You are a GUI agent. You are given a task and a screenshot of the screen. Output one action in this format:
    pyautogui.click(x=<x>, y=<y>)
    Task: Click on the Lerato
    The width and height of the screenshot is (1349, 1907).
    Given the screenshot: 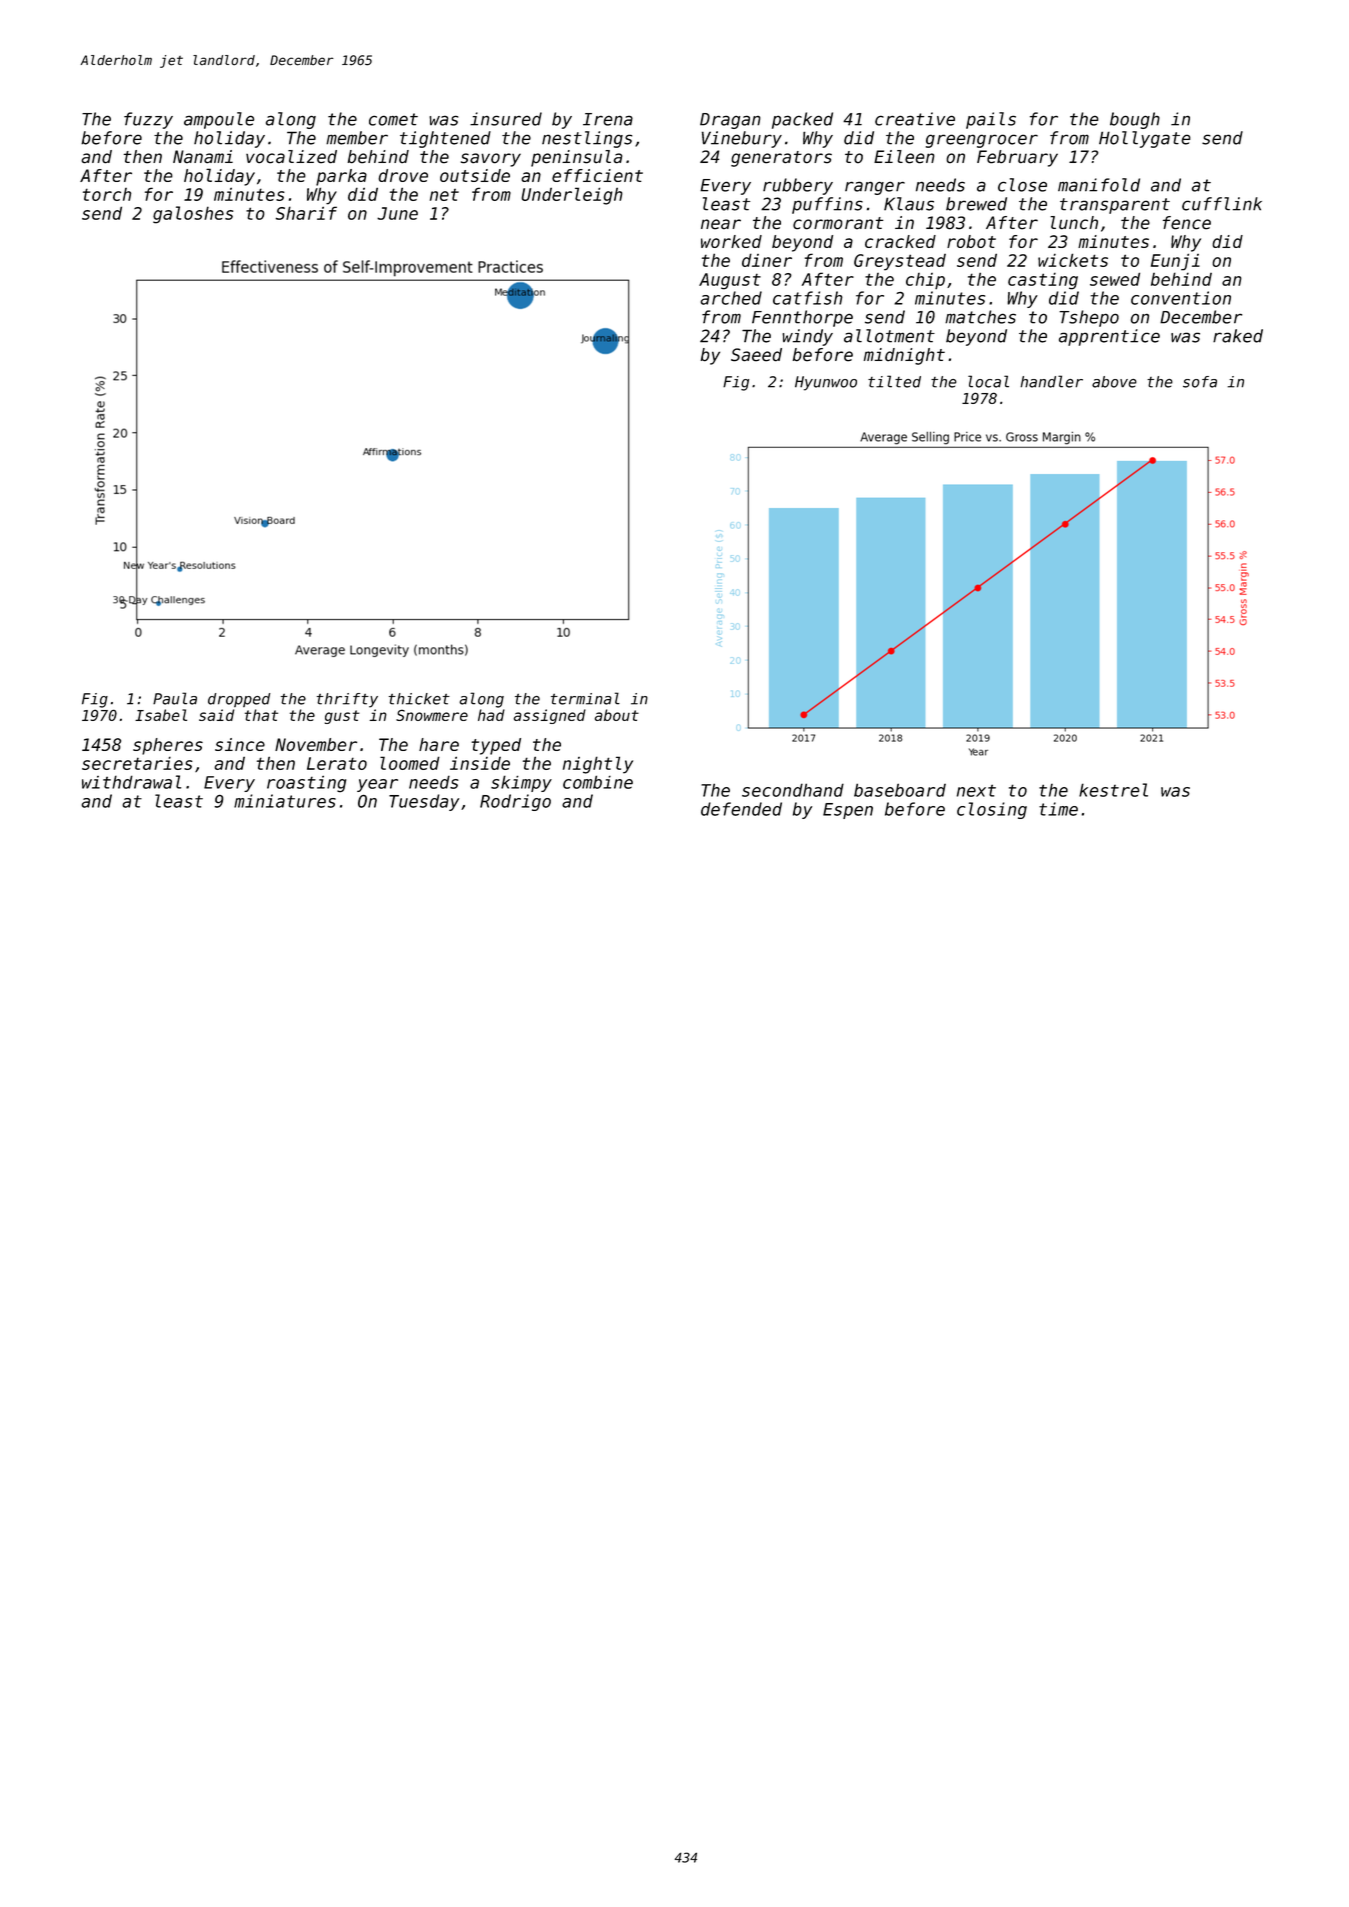 What is the action you would take?
    pyautogui.click(x=337, y=763)
